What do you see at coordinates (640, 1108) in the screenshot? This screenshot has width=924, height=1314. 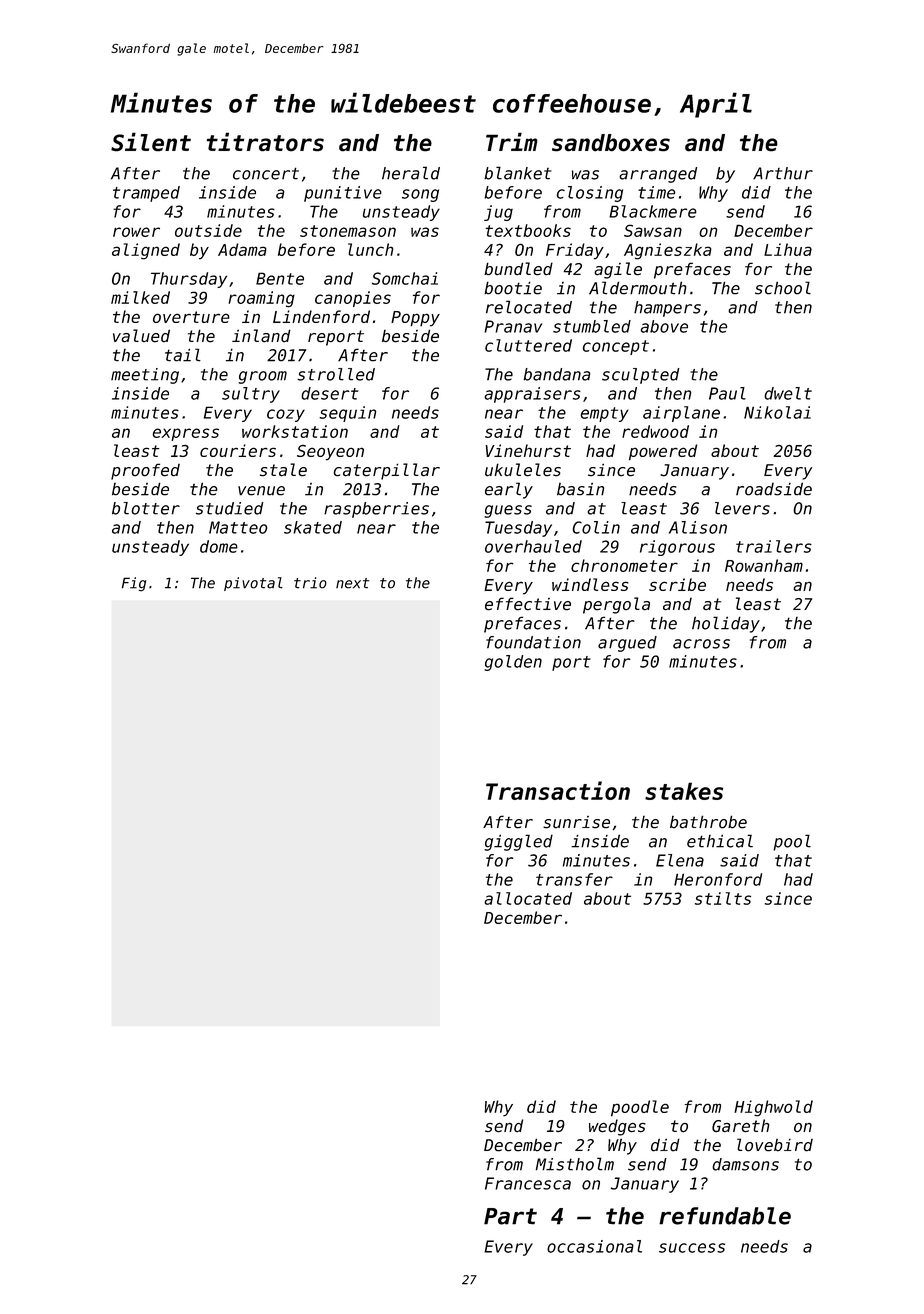 I see `poodle` at bounding box center [640, 1108].
